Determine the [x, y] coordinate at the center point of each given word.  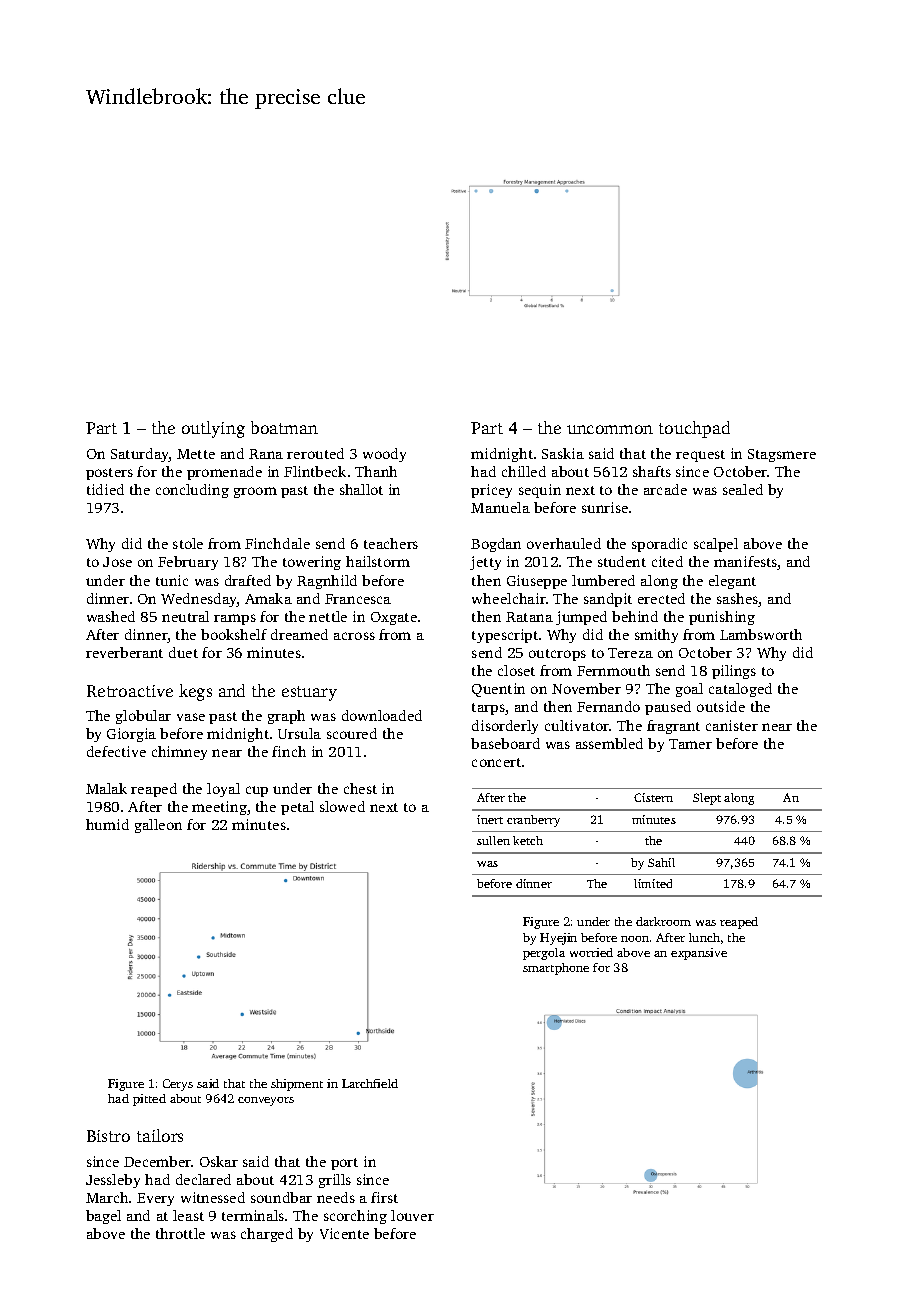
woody [384, 455]
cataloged [740, 690]
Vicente [344, 1233]
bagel [103, 1217]
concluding [192, 491]
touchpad [694, 429]
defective [116, 751]
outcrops [557, 655]
